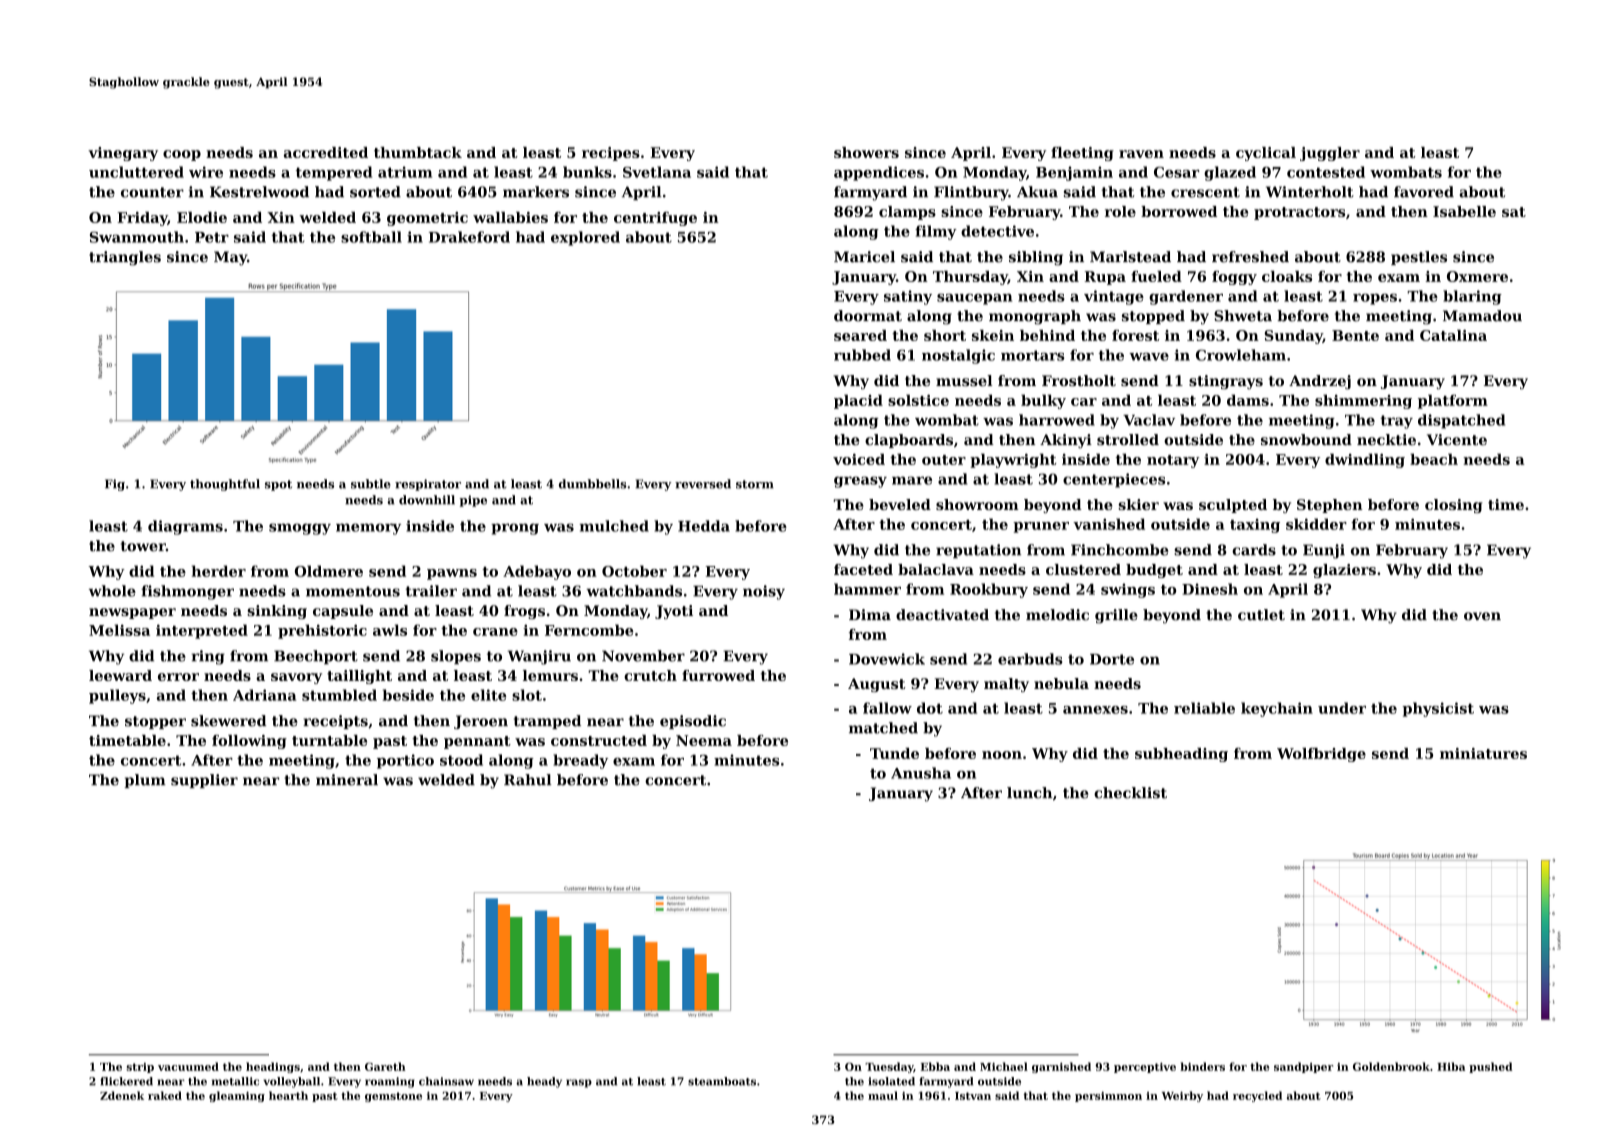 This document has height=1148, width=1623. Describe the element at coordinates (527, 780) in the document. I see `Rahul` at that location.
